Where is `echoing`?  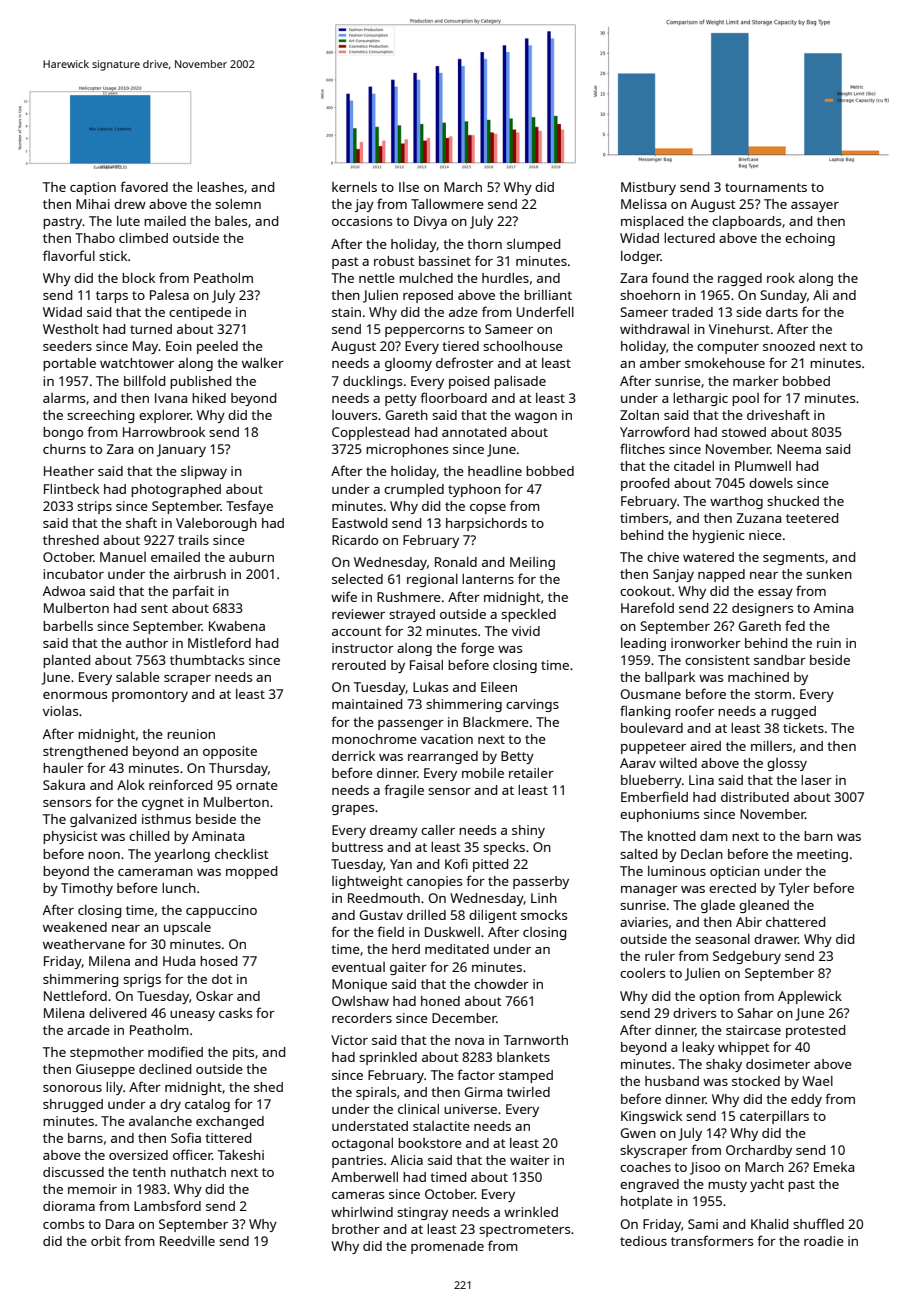 echoing is located at coordinates (810, 239).
